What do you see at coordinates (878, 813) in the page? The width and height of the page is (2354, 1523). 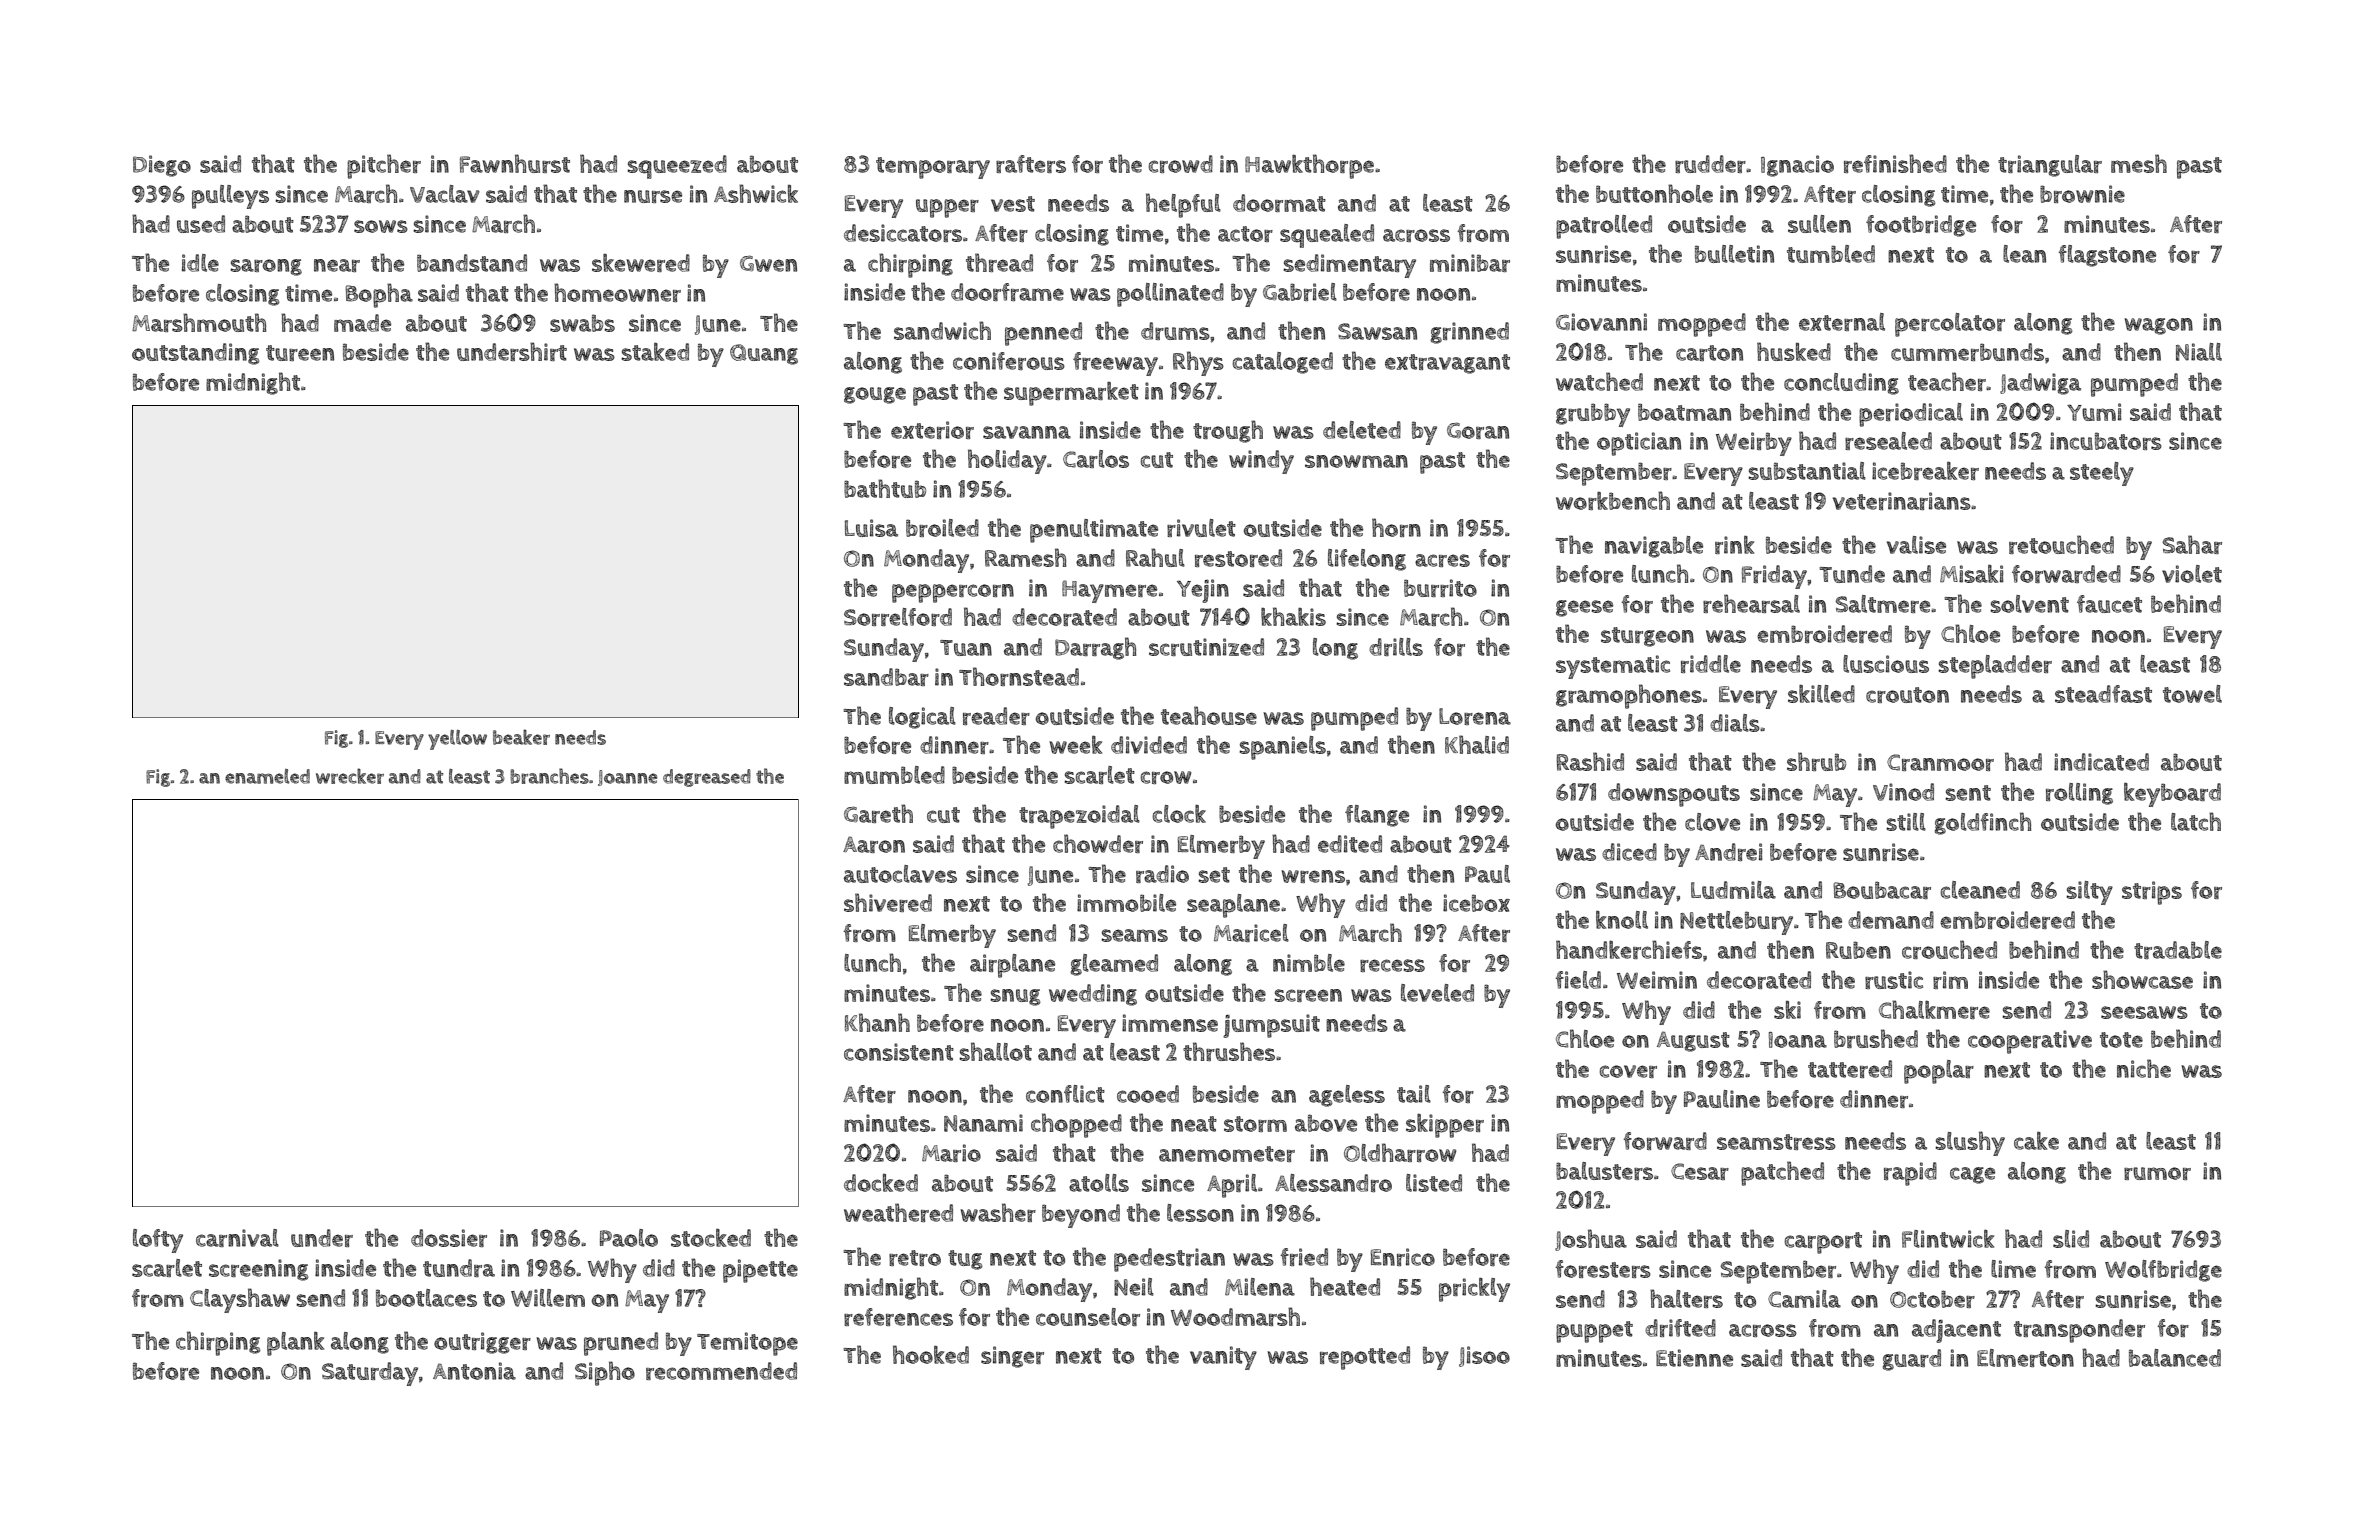 I see `Gareth` at bounding box center [878, 813].
